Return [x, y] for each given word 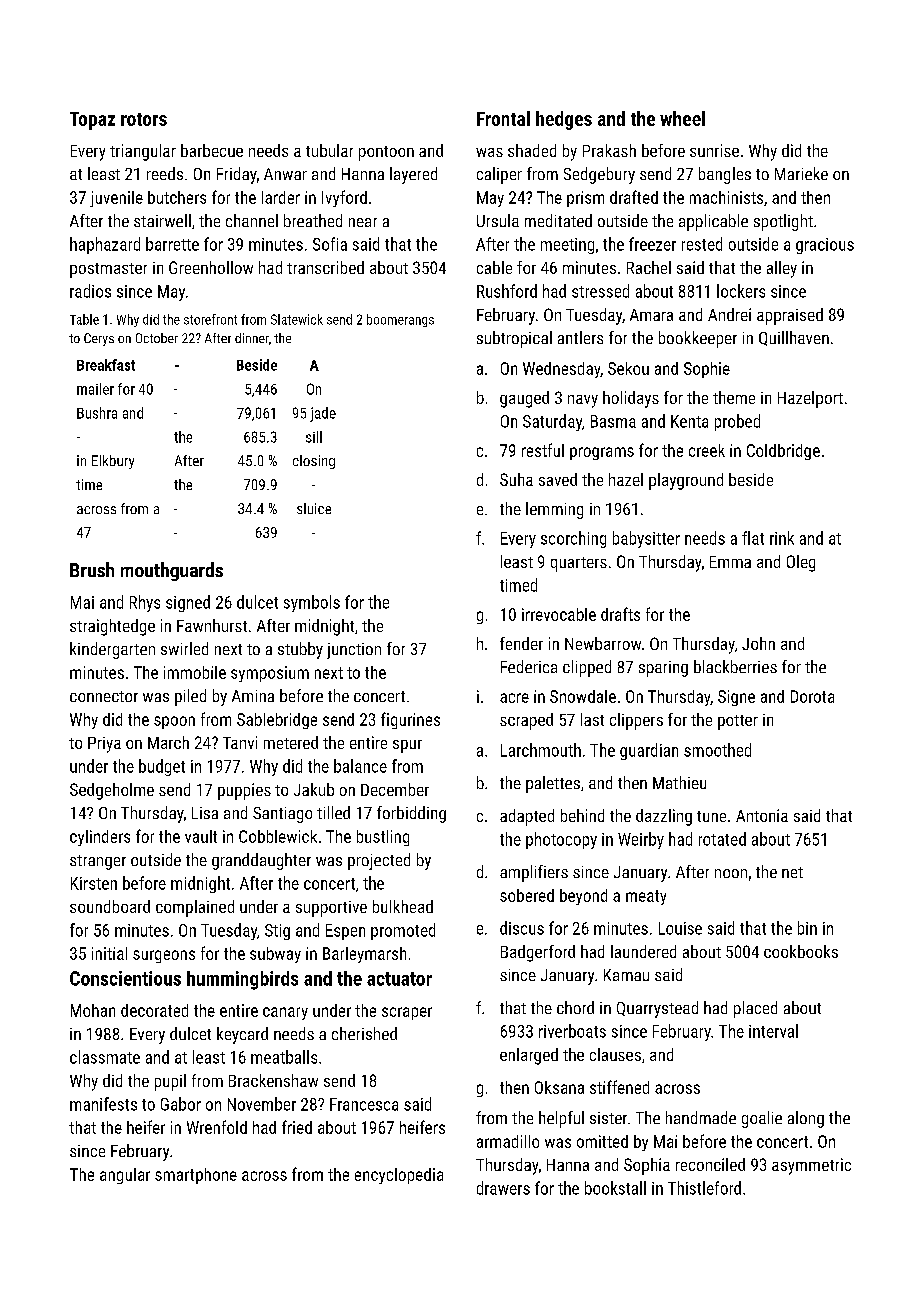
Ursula [498, 220]
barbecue [212, 150]
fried [297, 1127]
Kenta [689, 421]
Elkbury [113, 462]
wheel [682, 118]
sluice [314, 508]
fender [521, 643]
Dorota [812, 696]
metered [291, 742]
